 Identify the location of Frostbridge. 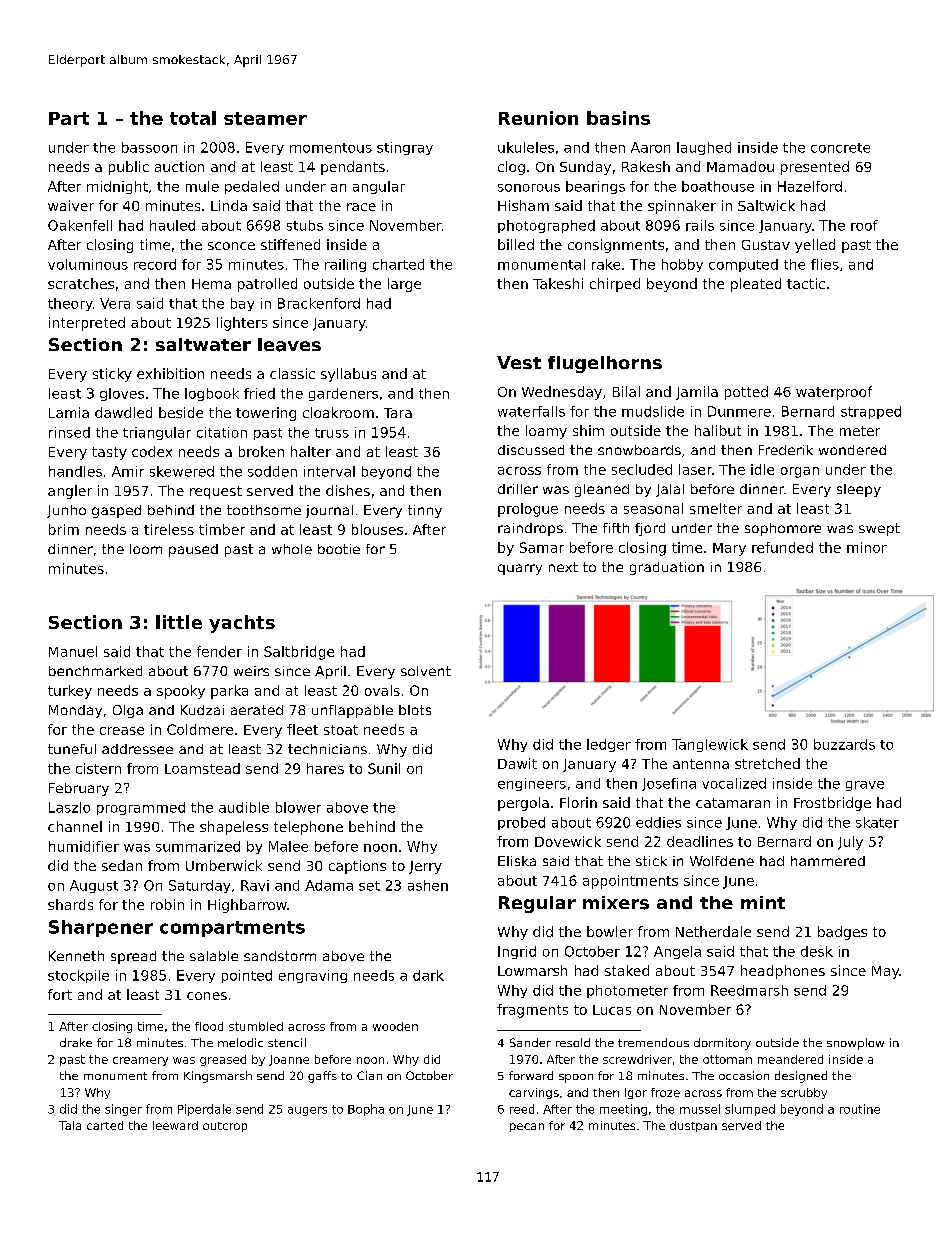
(832, 804).
